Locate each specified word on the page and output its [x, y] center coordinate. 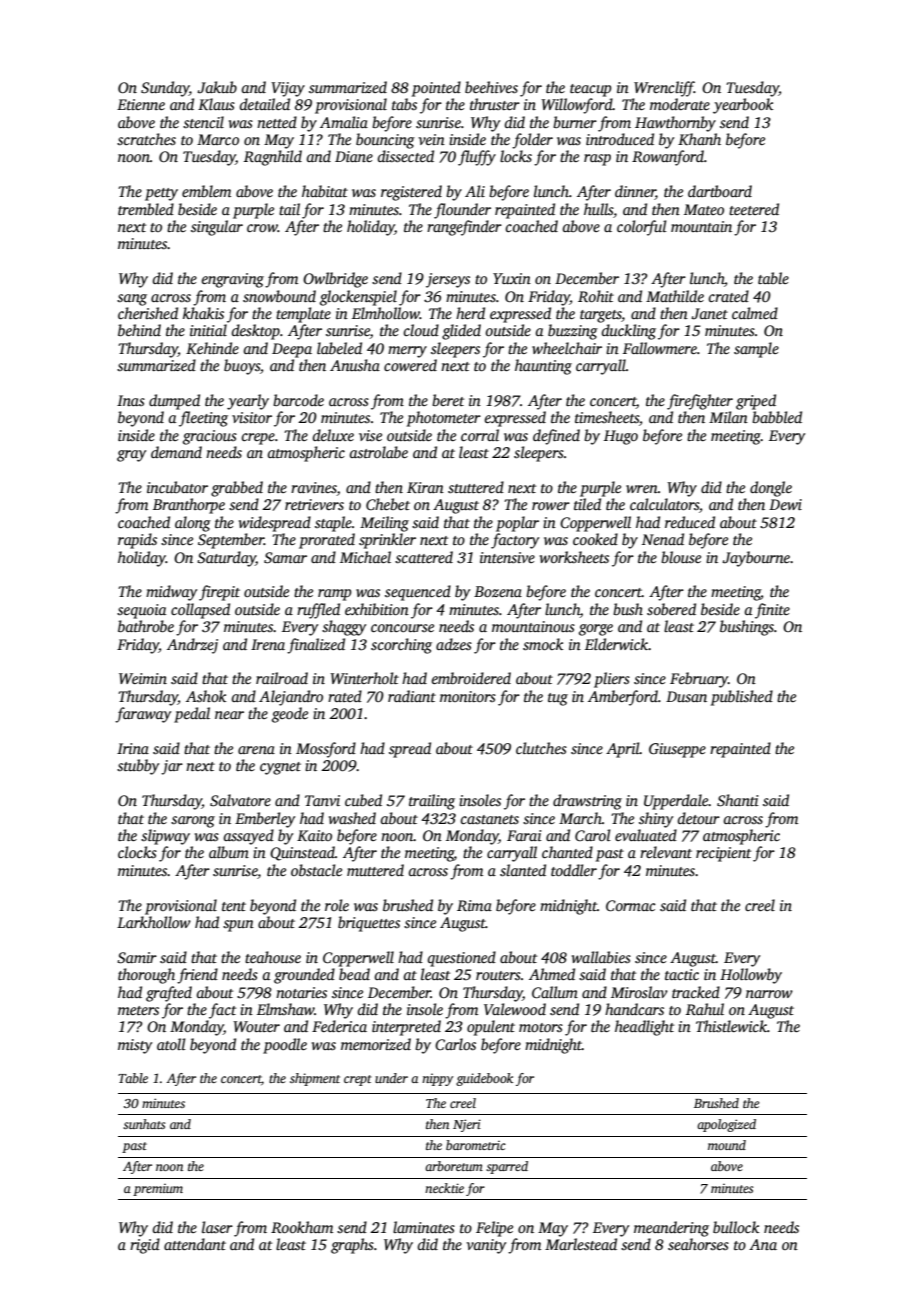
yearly [248, 402]
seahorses [698, 1244]
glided [461, 332]
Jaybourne [756, 559]
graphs [352, 1246]
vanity [486, 1246]
